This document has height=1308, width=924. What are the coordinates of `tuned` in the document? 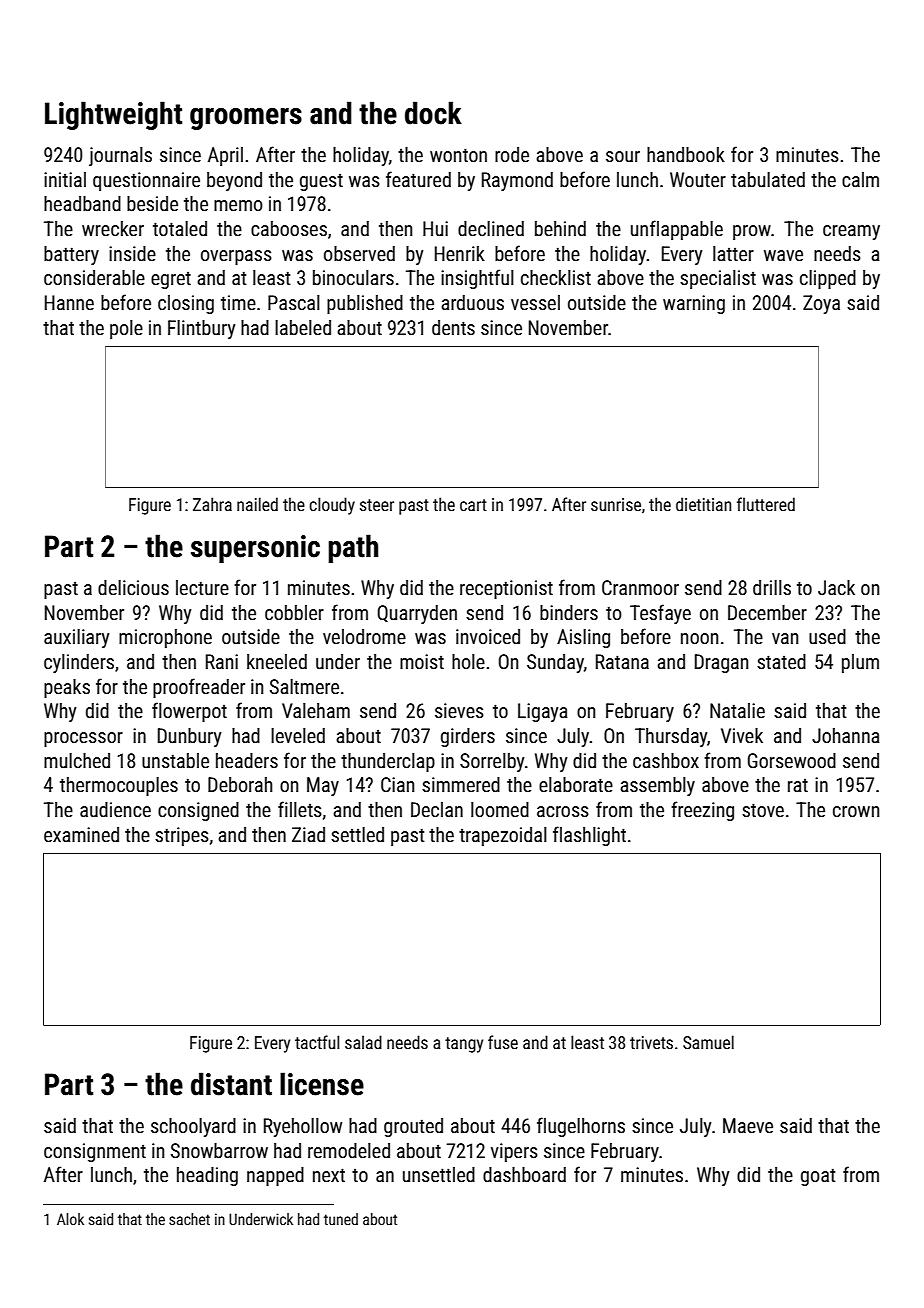 It's located at (341, 1219).
